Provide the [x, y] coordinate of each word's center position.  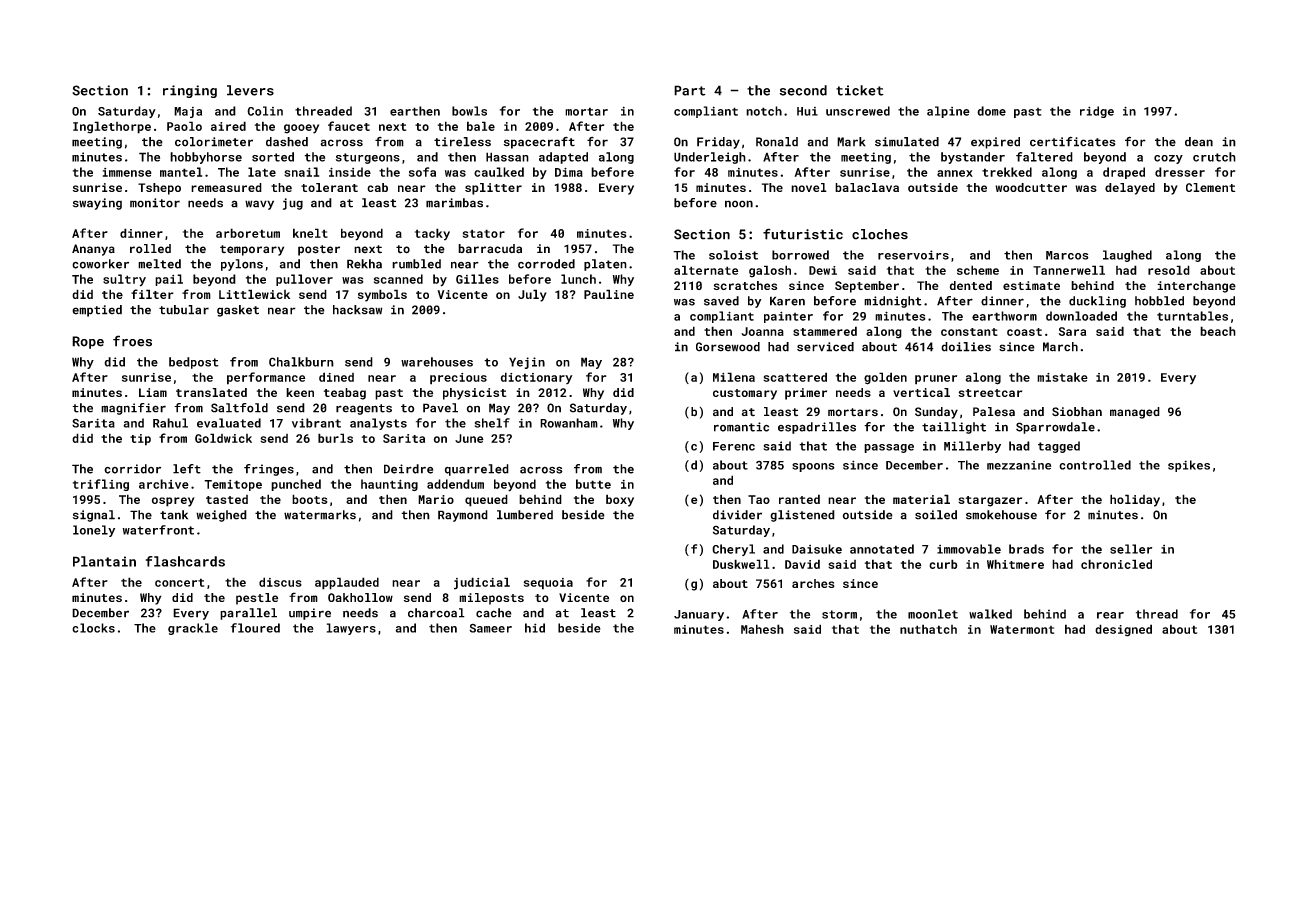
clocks [93, 628]
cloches [880, 234]
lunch [578, 279]
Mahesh [762, 629]
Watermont [1022, 629]
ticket [860, 90]
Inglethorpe [112, 127]
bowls [469, 111]
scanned [398, 279]
